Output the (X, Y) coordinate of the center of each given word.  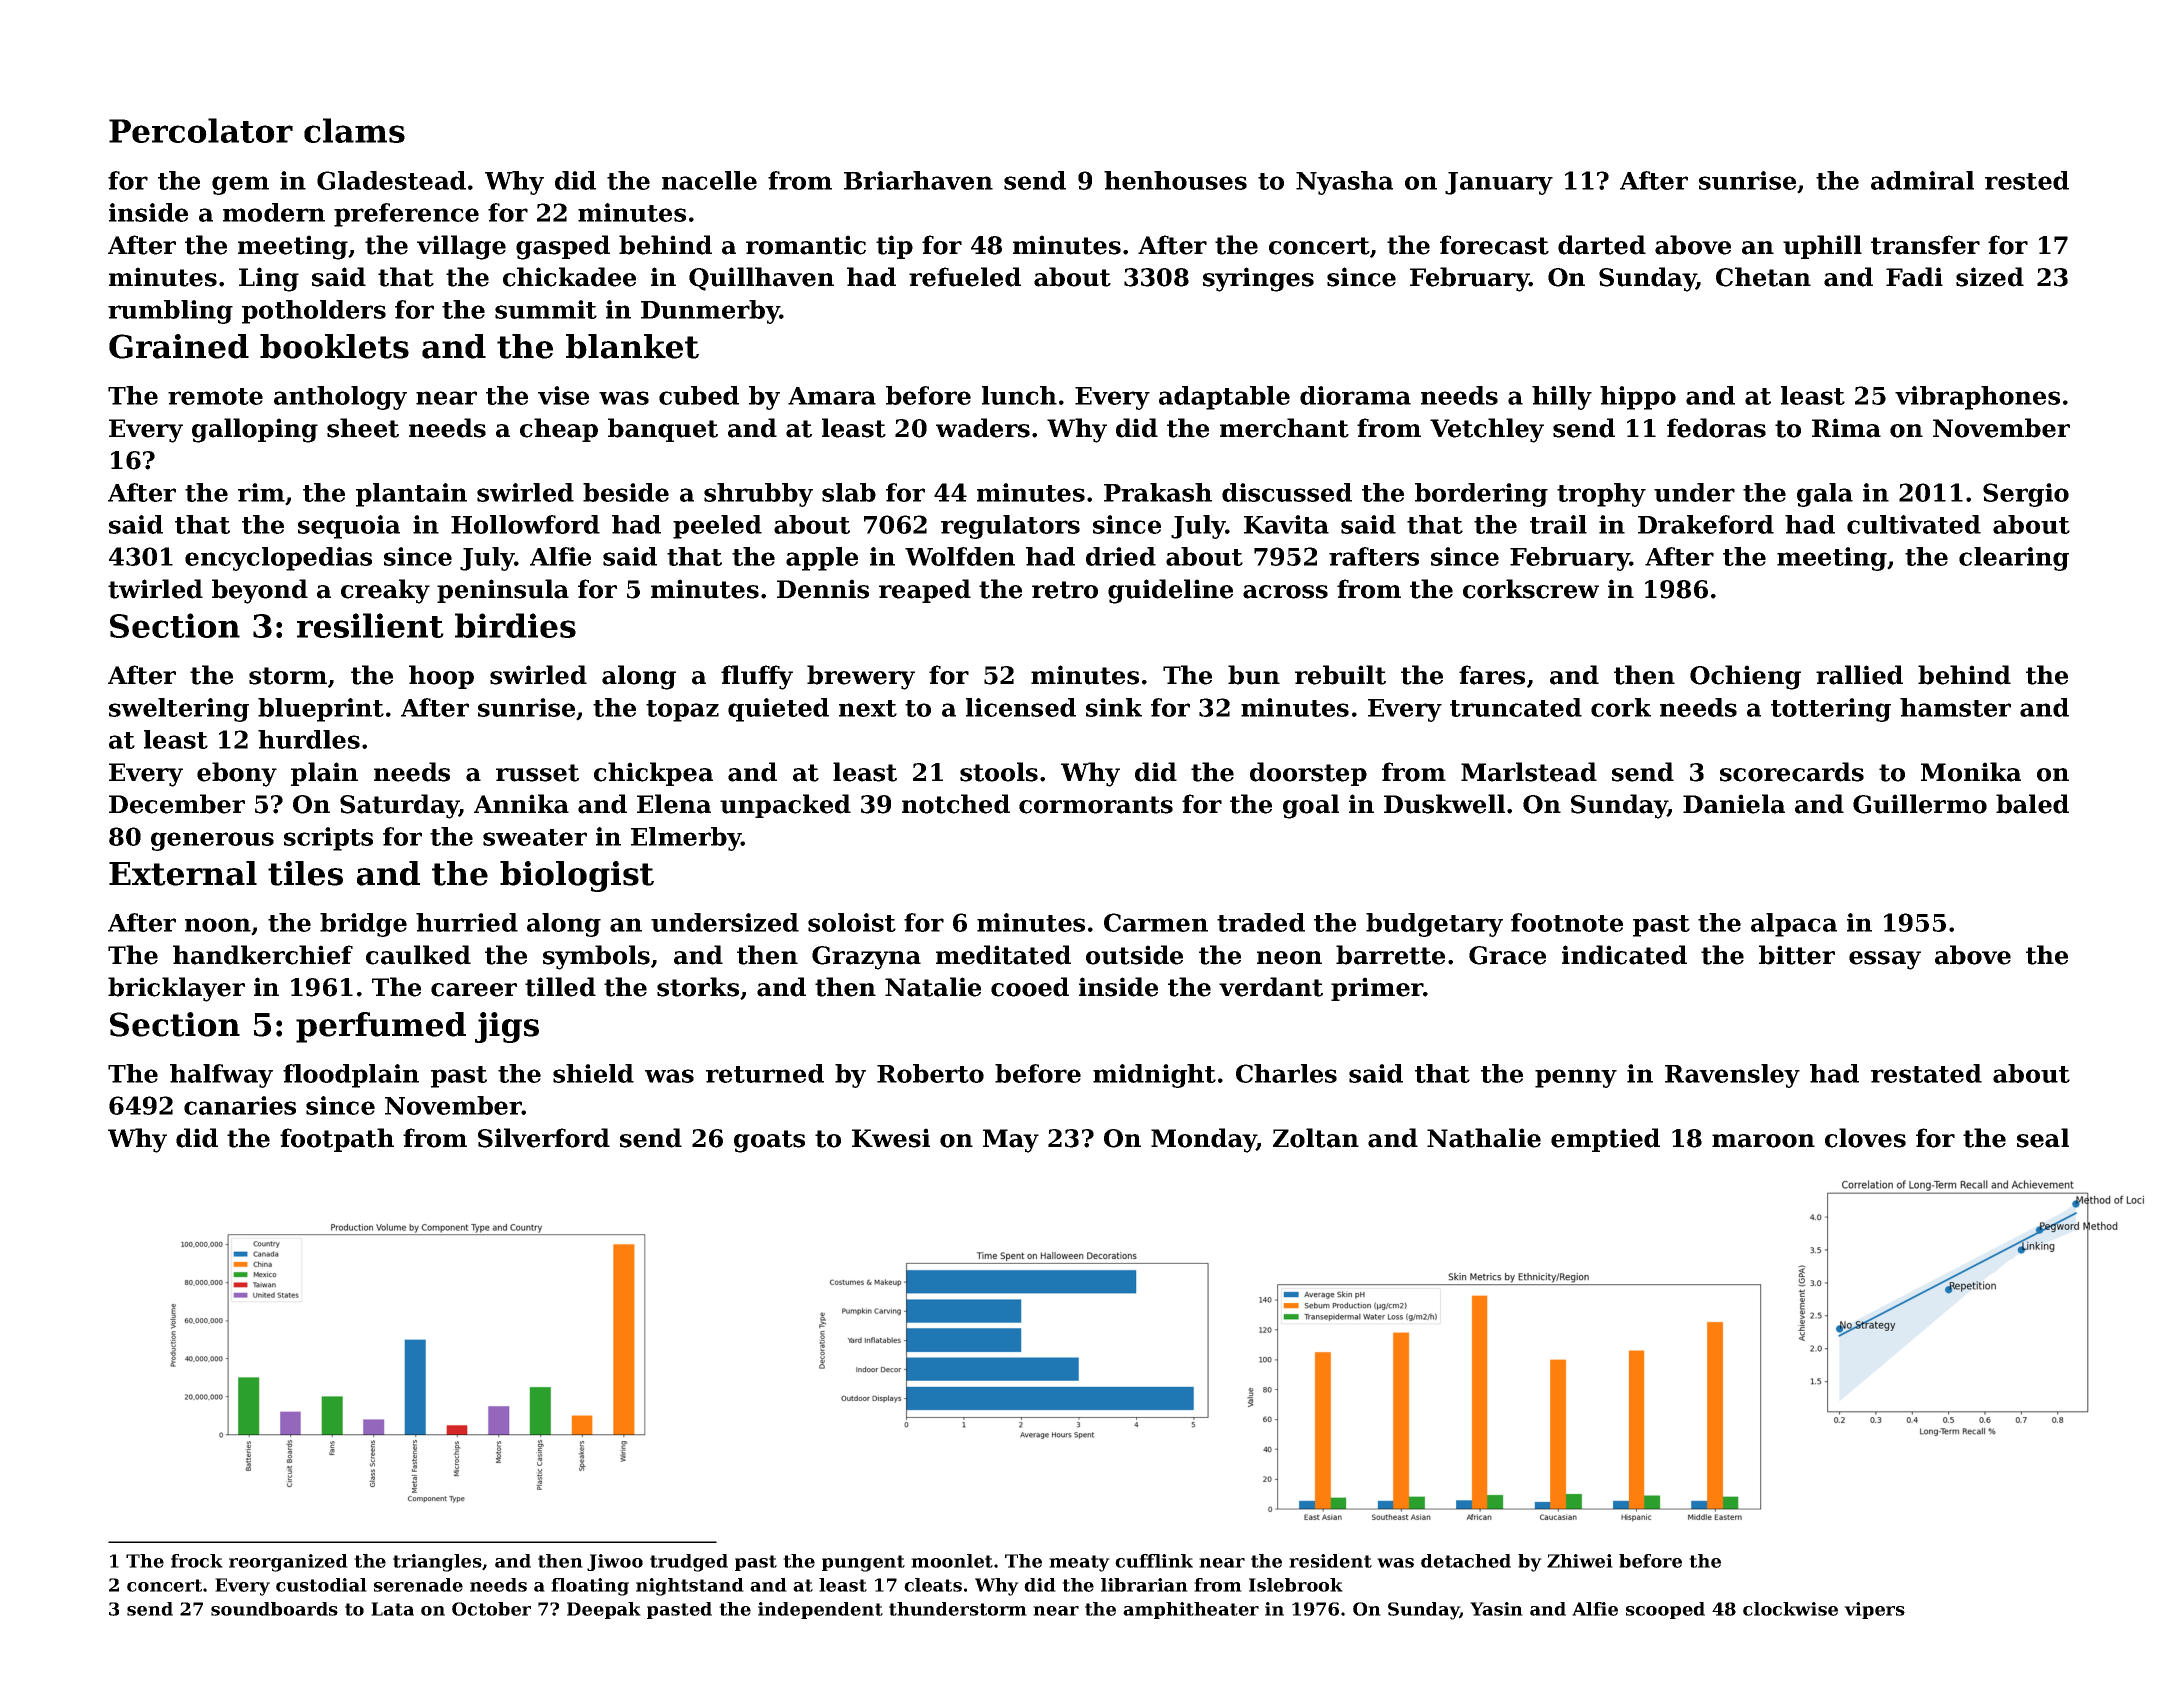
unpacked (785, 806)
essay (1885, 960)
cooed (1030, 987)
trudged (689, 1563)
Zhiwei (1580, 1561)
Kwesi (891, 1138)
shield (593, 1073)
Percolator (201, 130)
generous (212, 841)
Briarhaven (918, 180)
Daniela (1734, 804)
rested (2027, 180)
